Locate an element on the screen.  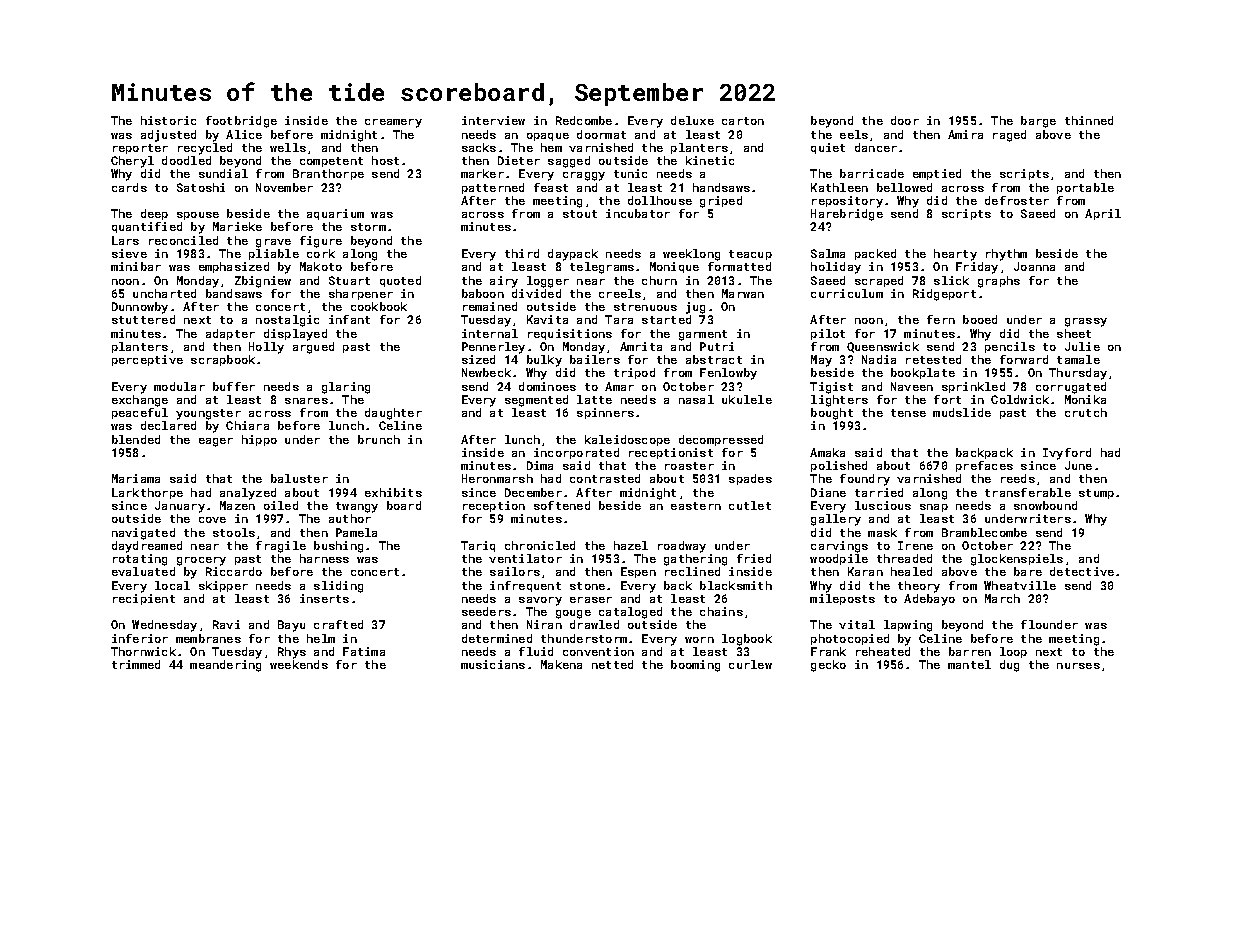
membranes is located at coordinates (208, 638).
